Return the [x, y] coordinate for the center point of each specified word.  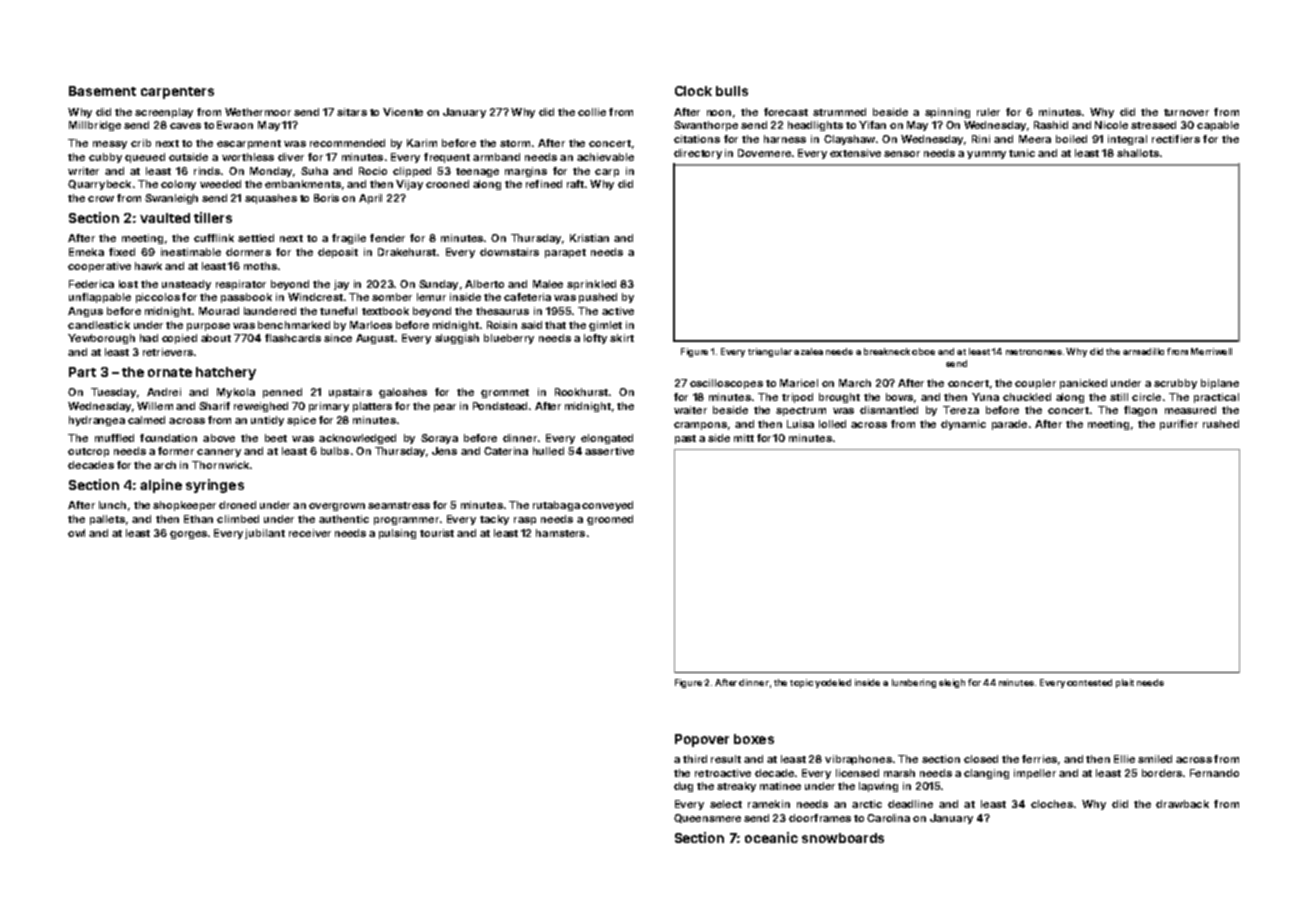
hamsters [560, 533]
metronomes [1034, 352]
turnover [1186, 112]
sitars [352, 112]
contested [1089, 682]
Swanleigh [171, 199]
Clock [693, 91]
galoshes [403, 393]
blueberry [509, 339]
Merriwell [1211, 351]
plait [1125, 683]
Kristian [589, 238]
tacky [494, 520]
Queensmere [707, 818]
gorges [188, 535]
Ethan [198, 519]
